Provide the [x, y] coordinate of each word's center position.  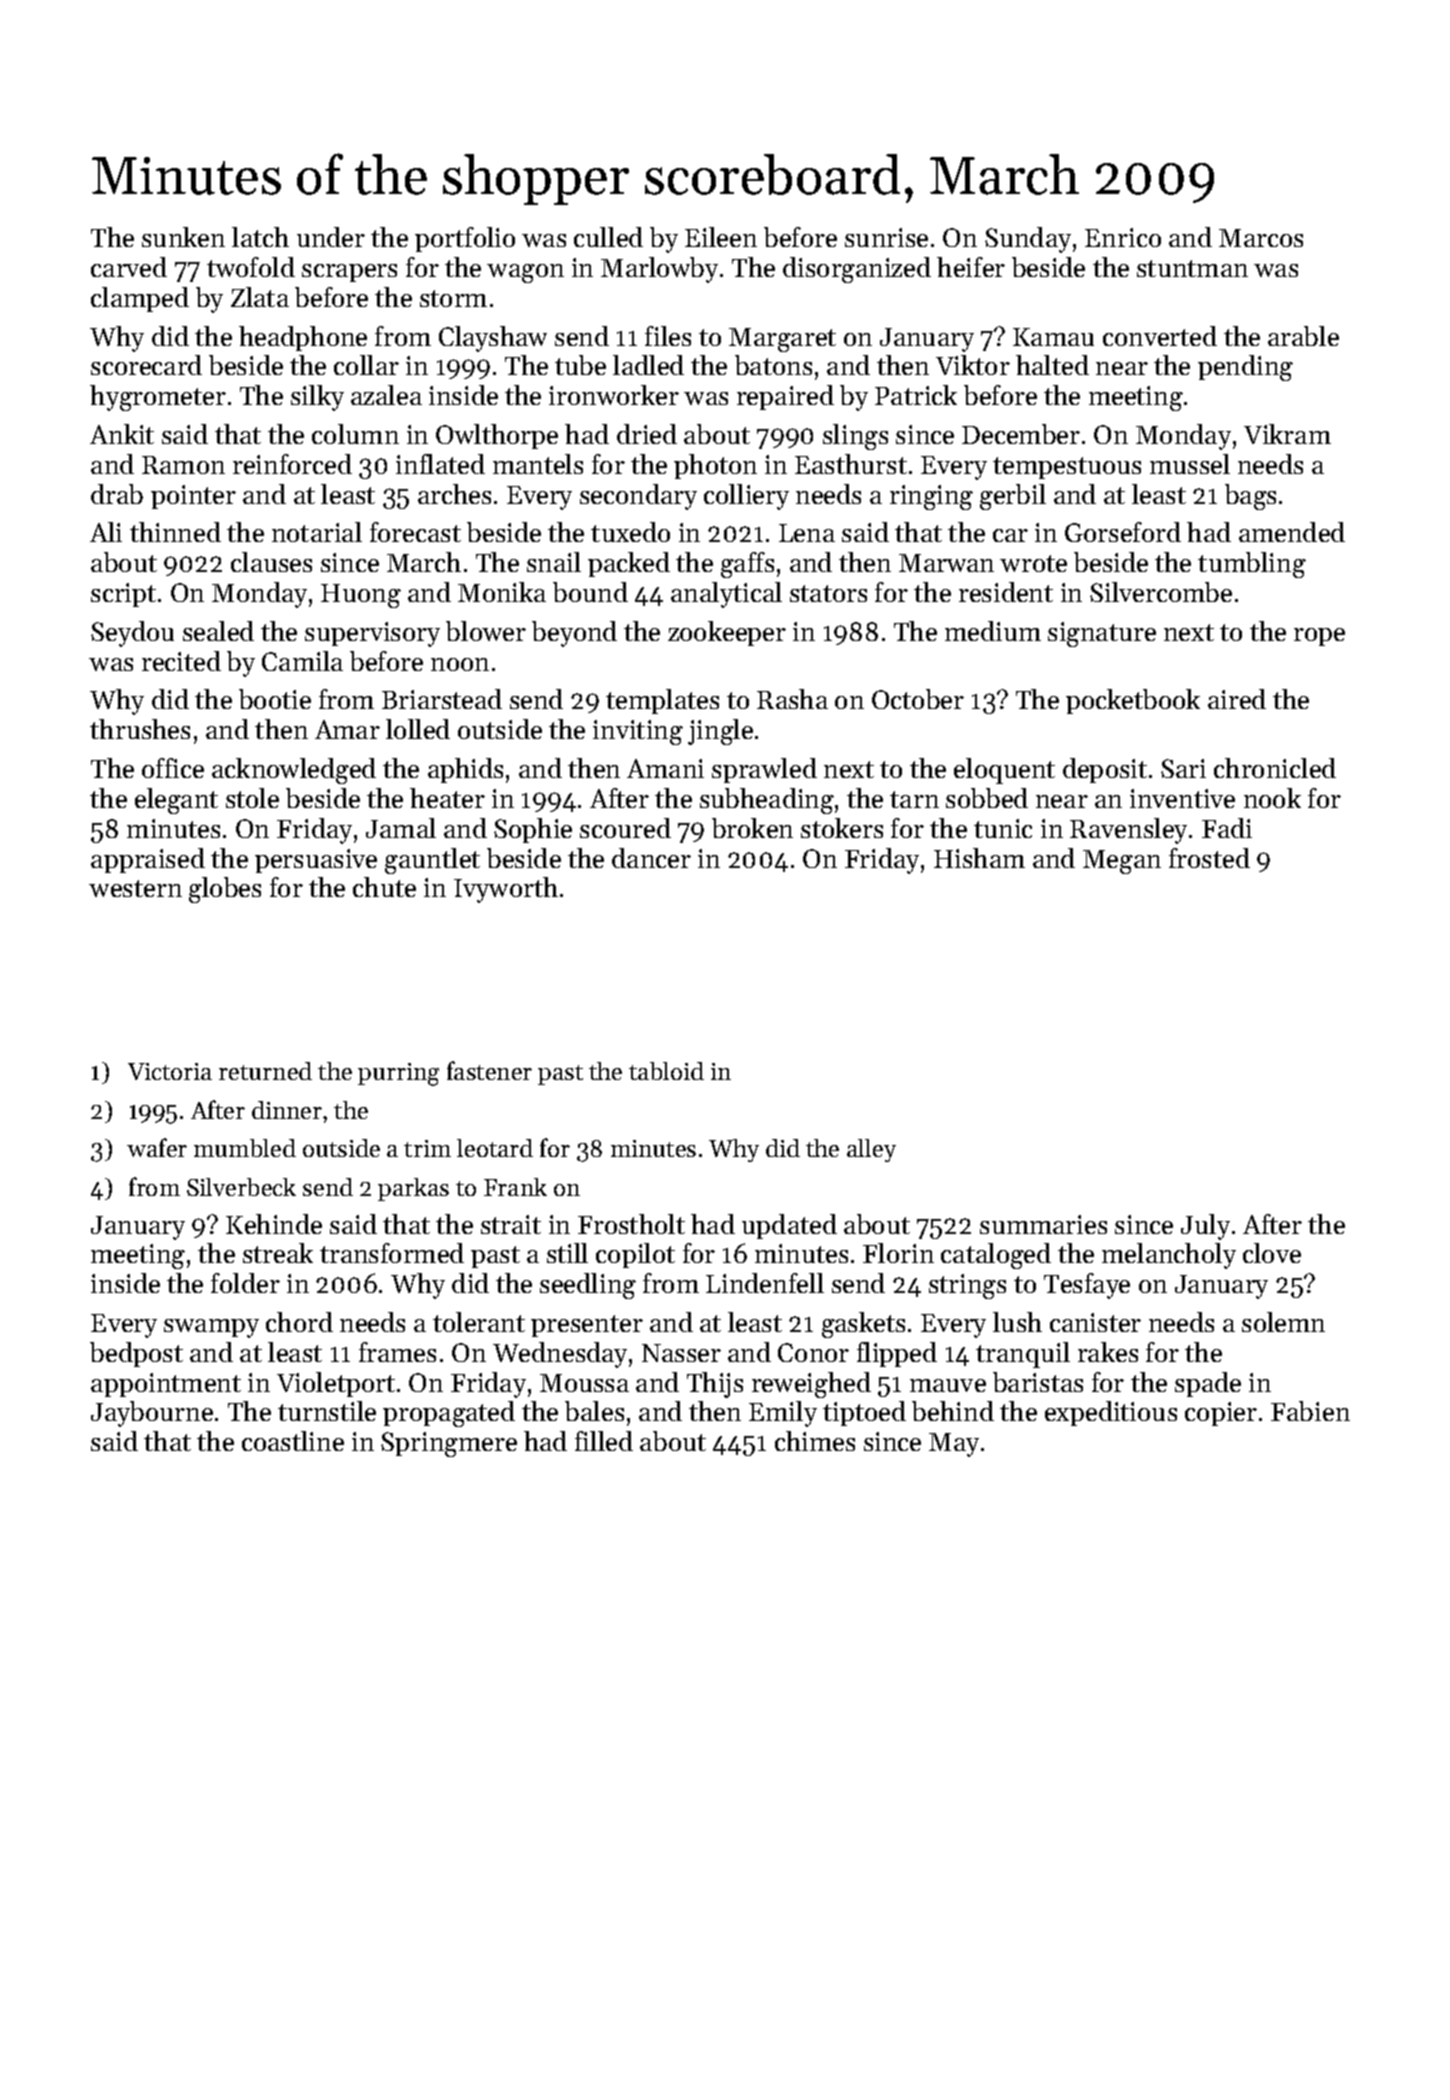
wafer [157, 1147]
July [1205, 1227]
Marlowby [659, 270]
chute [384, 887]
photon [715, 466]
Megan [1122, 862]
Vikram [1287, 434]
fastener [489, 1070]
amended [1292, 532]
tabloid [666, 1071]
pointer [193, 497]
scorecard [146, 365]
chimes [815, 1441]
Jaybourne [152, 1414]
